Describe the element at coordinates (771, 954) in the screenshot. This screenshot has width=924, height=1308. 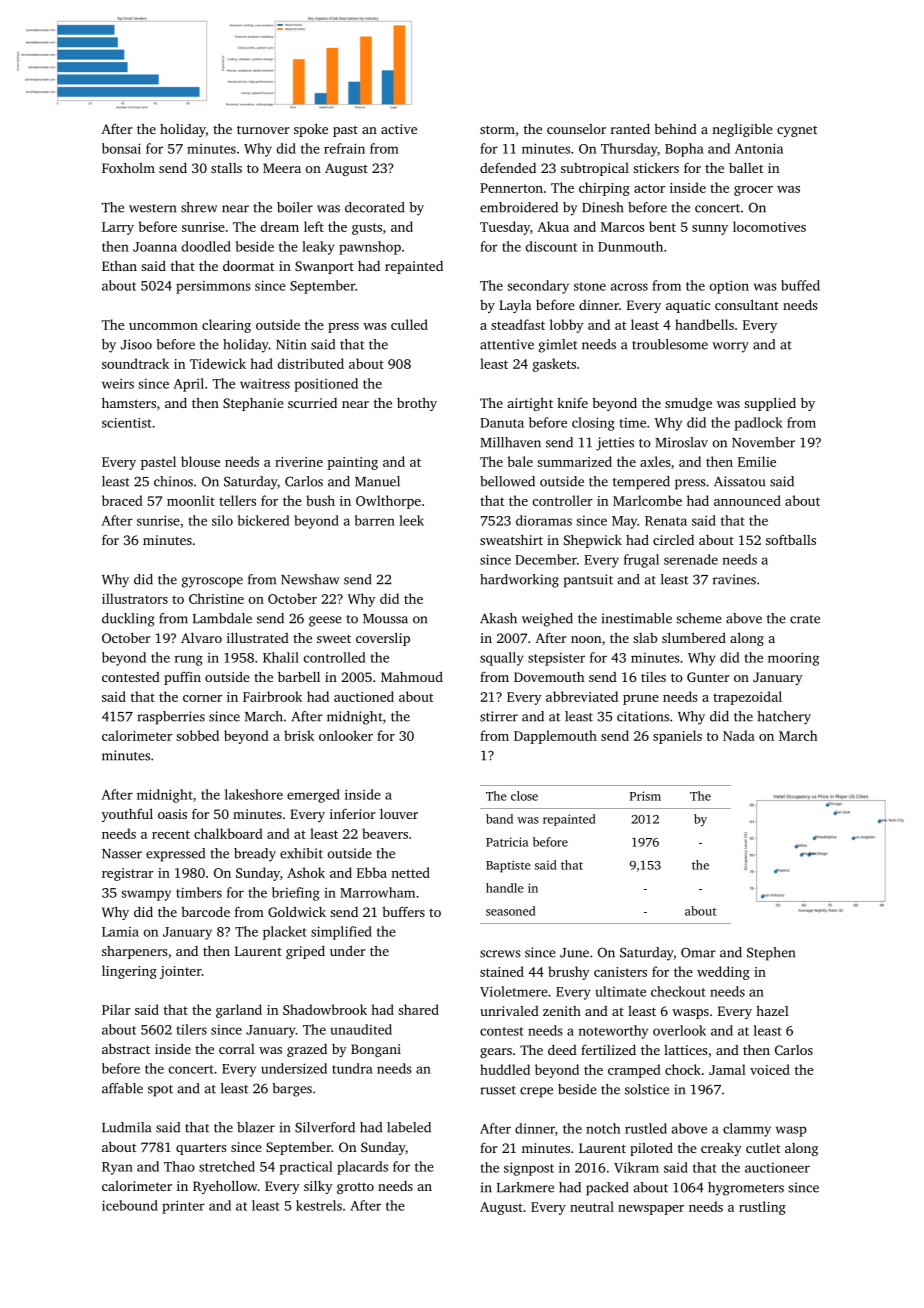
I see `Stephen` at that location.
